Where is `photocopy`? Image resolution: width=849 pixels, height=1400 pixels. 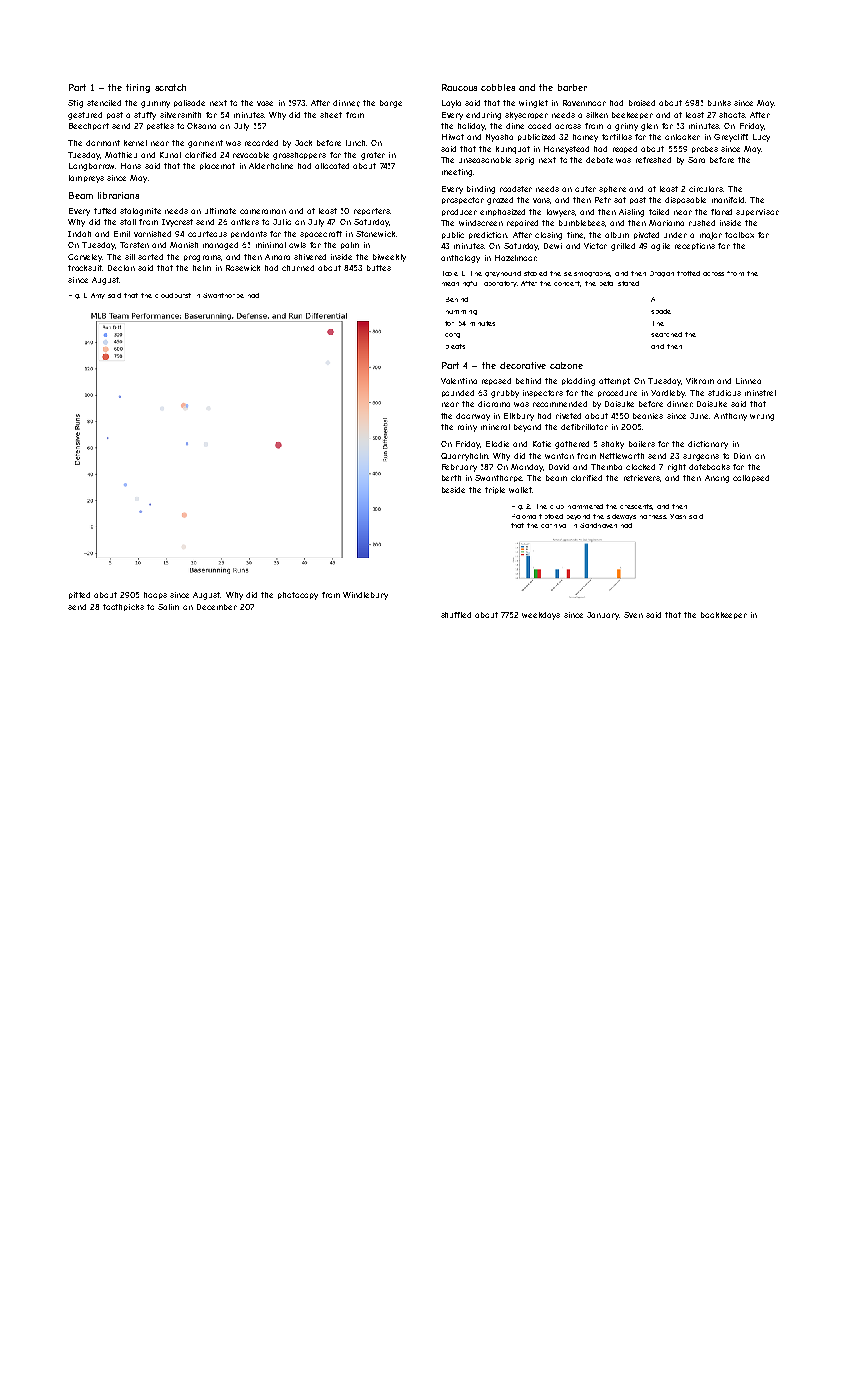 photocopy is located at coordinates (298, 596).
